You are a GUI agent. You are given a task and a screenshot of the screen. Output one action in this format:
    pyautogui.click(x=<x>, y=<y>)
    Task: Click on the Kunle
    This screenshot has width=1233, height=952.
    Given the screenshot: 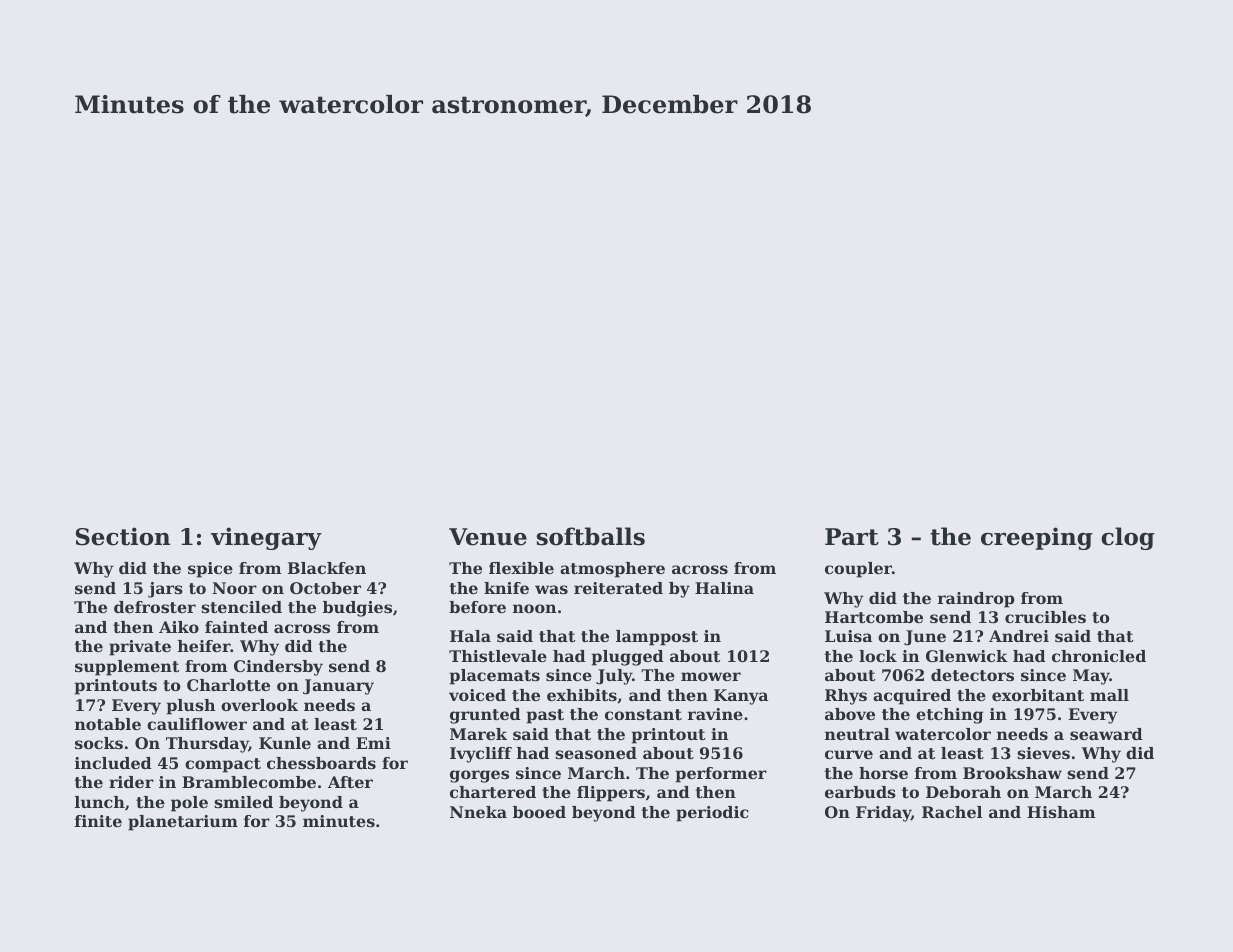 What is the action you would take?
    pyautogui.click(x=285, y=743)
